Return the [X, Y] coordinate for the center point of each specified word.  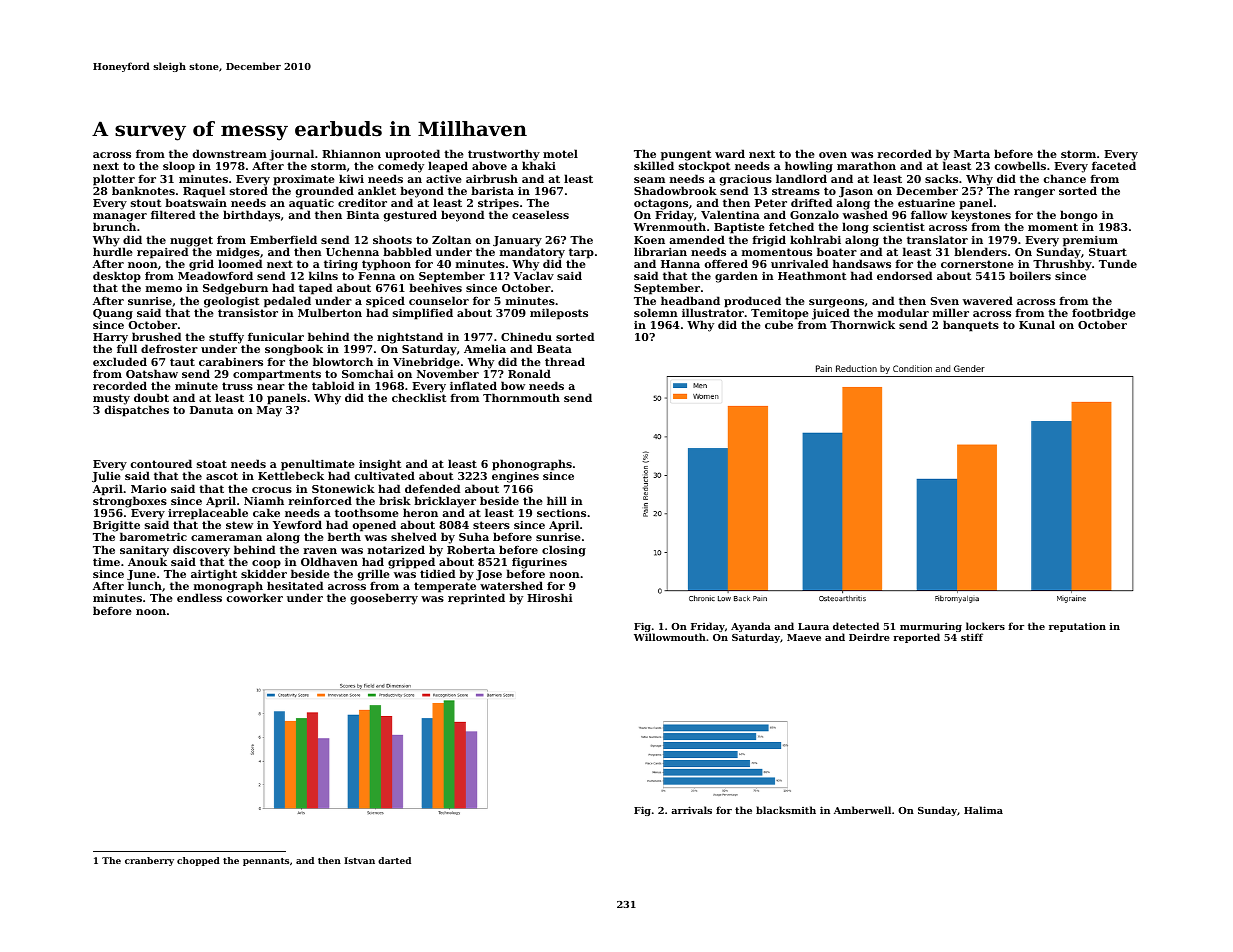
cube [779, 324]
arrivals [691, 810]
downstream [230, 153]
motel [560, 153]
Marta [972, 154]
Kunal [1037, 324]
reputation [1077, 627]
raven [320, 551]
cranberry [149, 861]
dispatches [137, 411]
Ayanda [751, 627]
